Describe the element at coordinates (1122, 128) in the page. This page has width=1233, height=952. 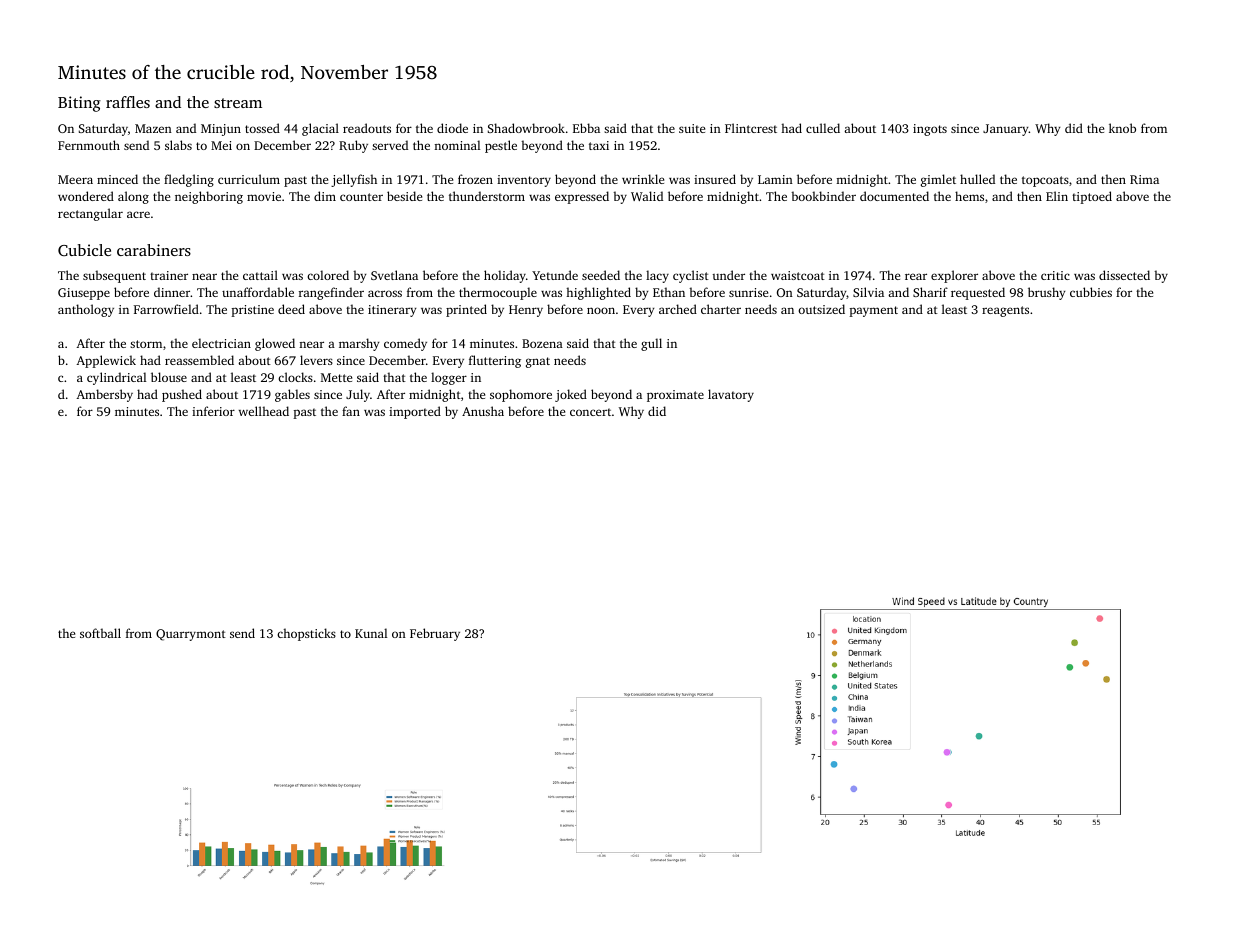
I see `knob` at that location.
